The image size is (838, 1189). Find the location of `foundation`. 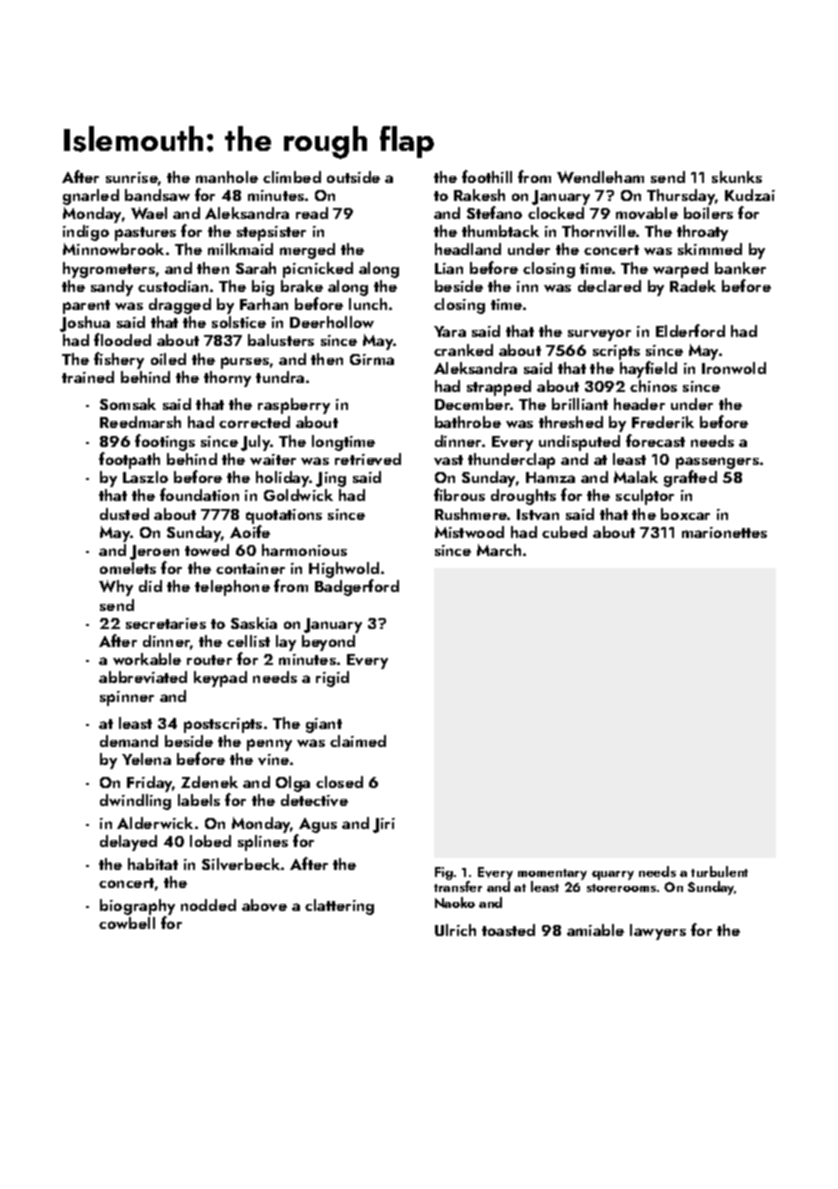

foundation is located at coordinates (199, 494).
